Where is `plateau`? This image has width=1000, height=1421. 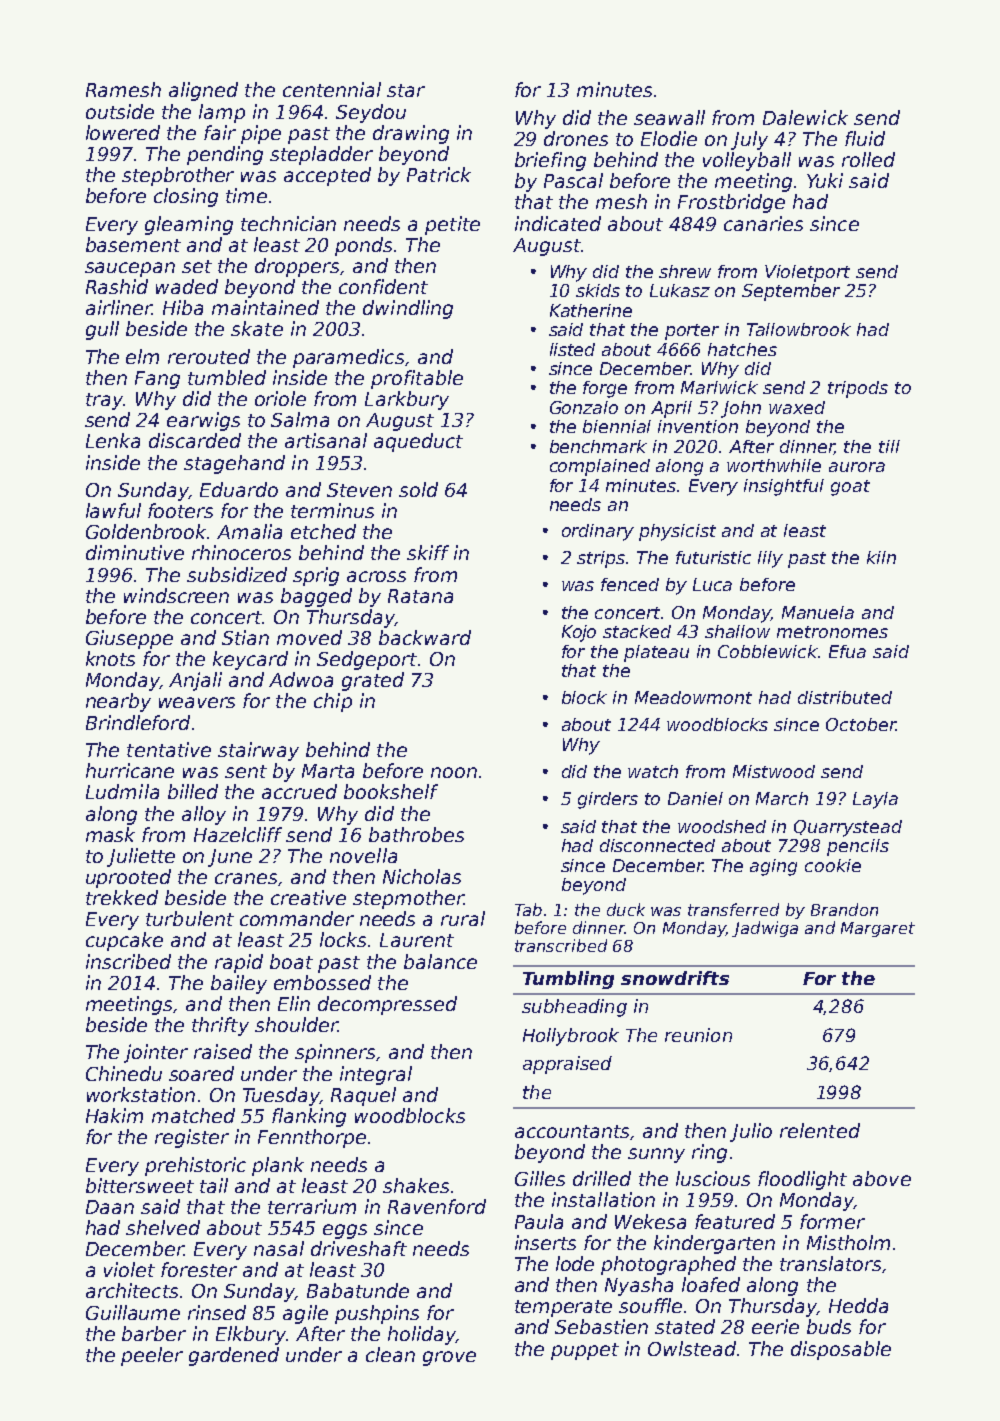
plateau is located at coordinates (656, 653).
